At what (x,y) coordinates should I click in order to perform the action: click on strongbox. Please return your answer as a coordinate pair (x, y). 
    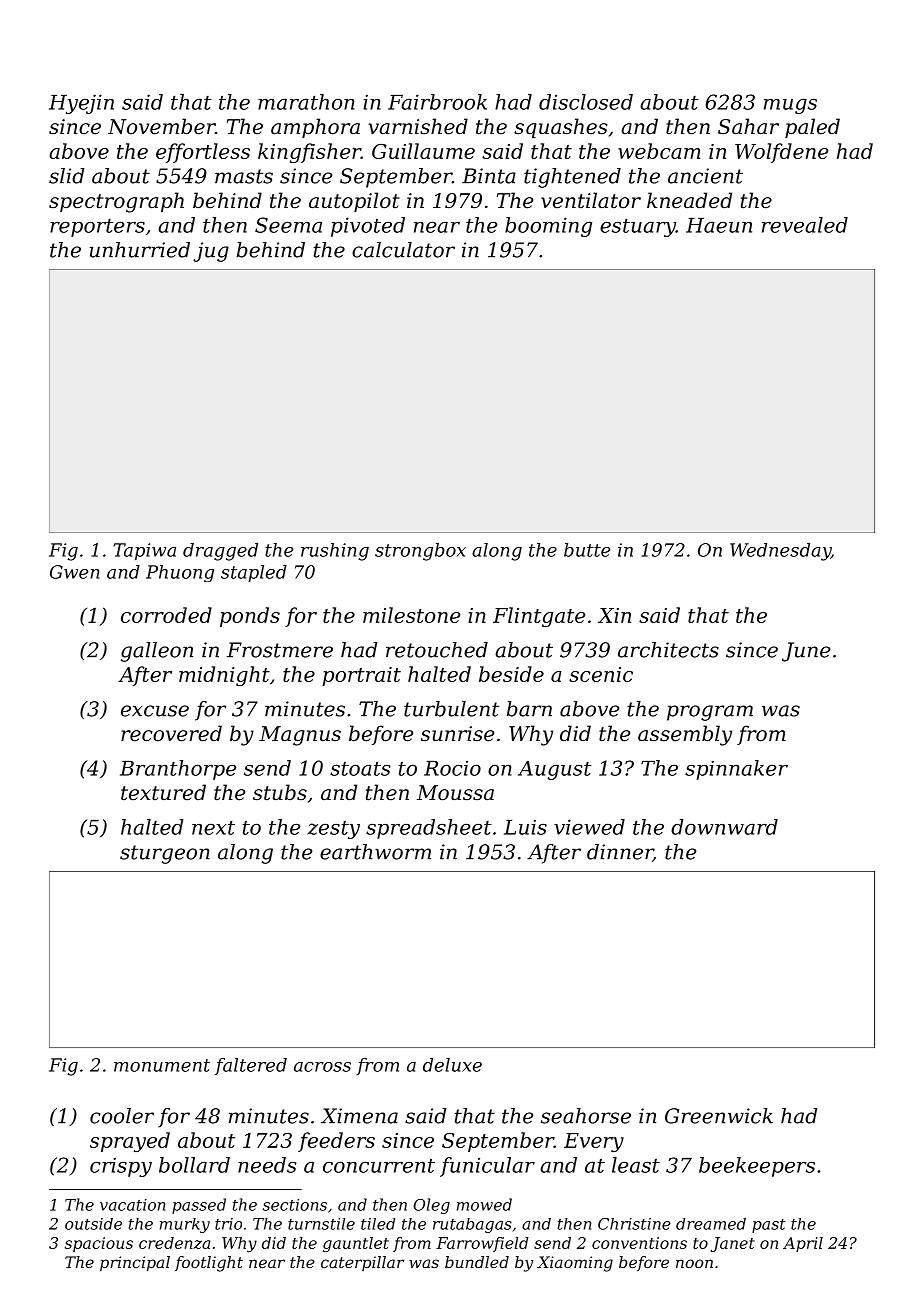
    Looking at the image, I should click on (420, 552).
